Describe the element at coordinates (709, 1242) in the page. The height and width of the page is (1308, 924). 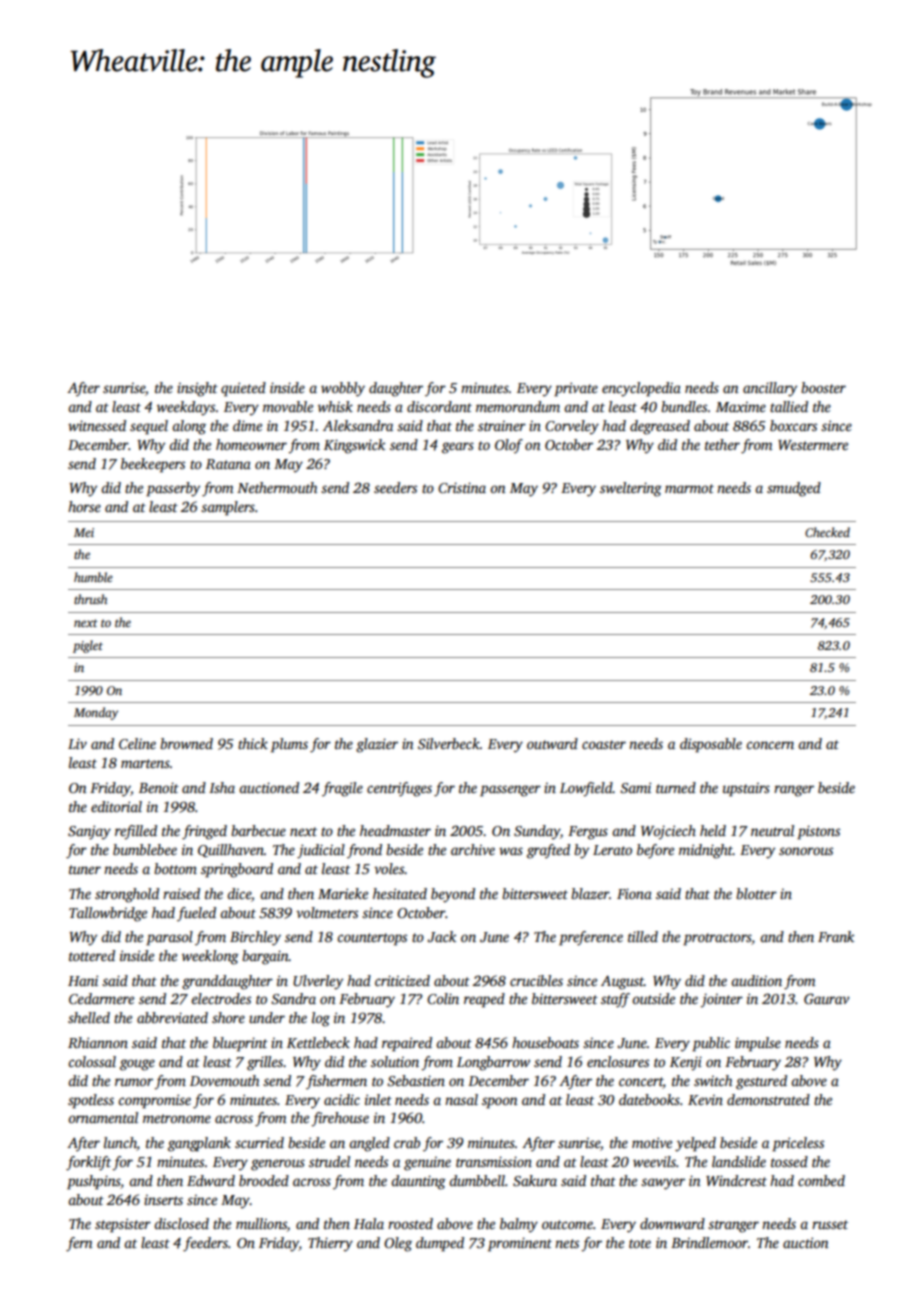
I see `Brindlemoor` at that location.
